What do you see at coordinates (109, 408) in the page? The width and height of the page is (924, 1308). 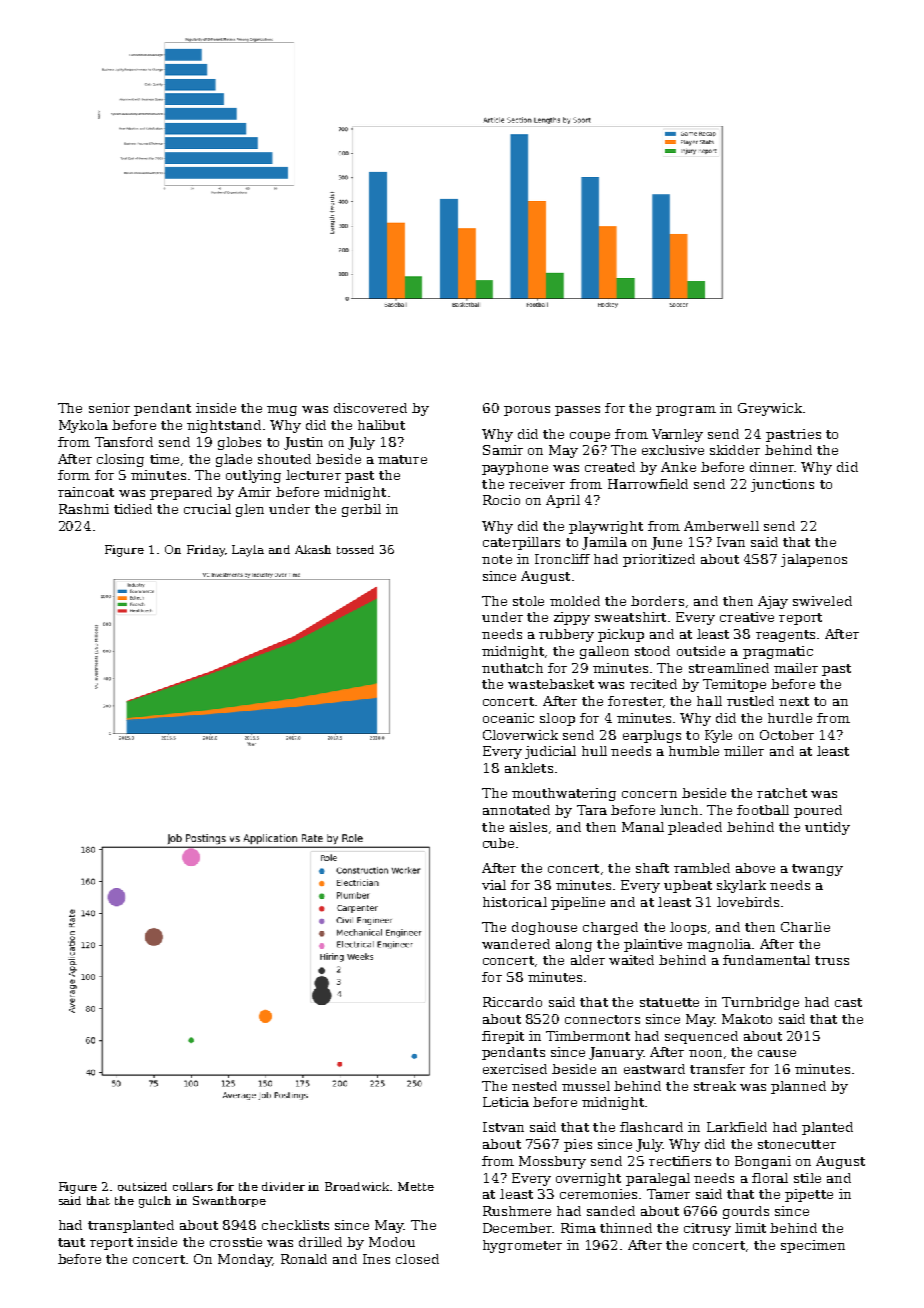 I see `senior` at bounding box center [109, 408].
